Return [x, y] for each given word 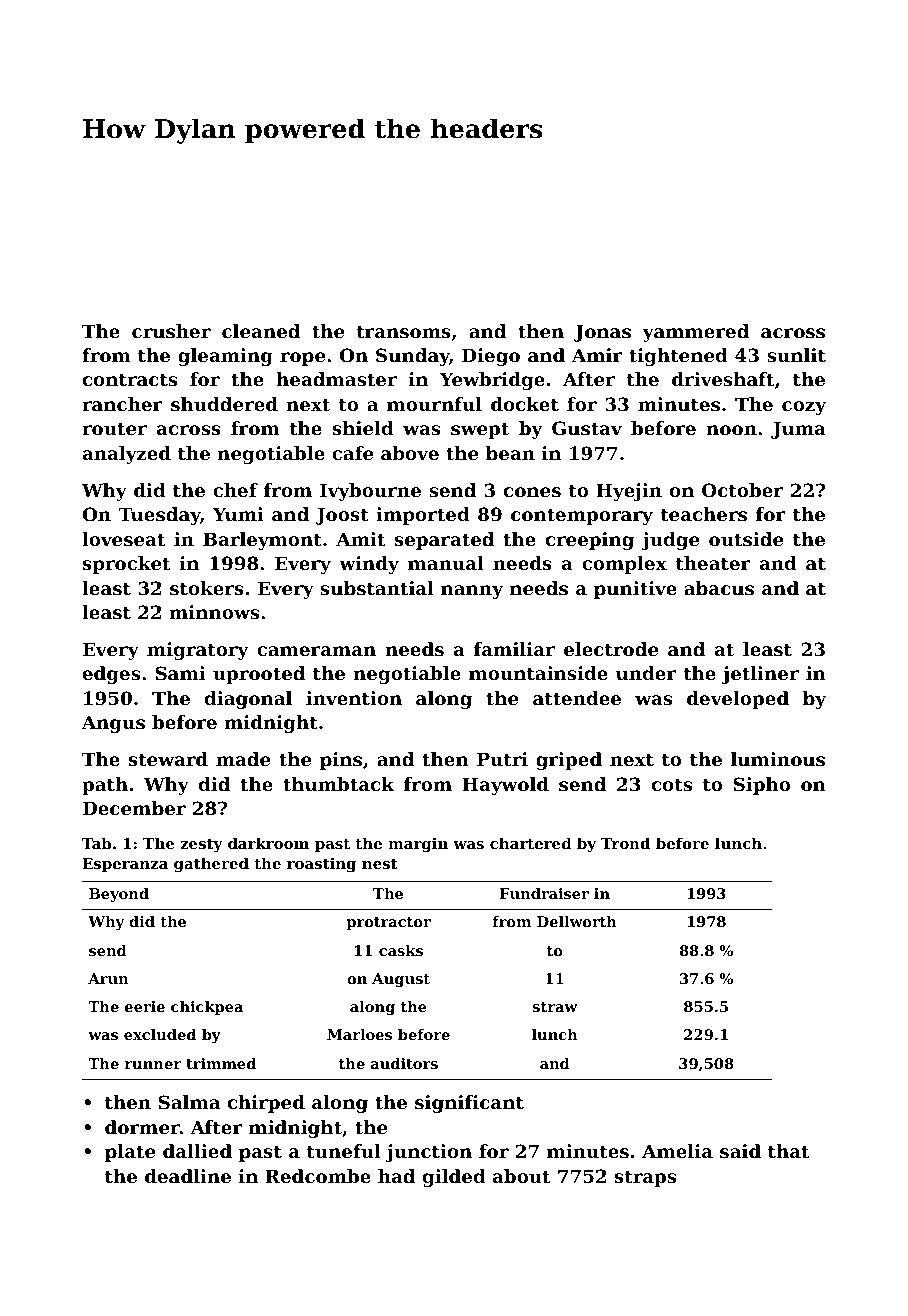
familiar [514, 649]
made [243, 759]
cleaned [261, 331]
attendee [577, 698]
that [788, 1151]
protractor [388, 923]
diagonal [248, 700]
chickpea [207, 1008]
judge [670, 541]
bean [510, 453]
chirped [266, 1104]
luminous [778, 759]
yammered [695, 333]
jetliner [760, 675]
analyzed [127, 455]
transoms [404, 331]
